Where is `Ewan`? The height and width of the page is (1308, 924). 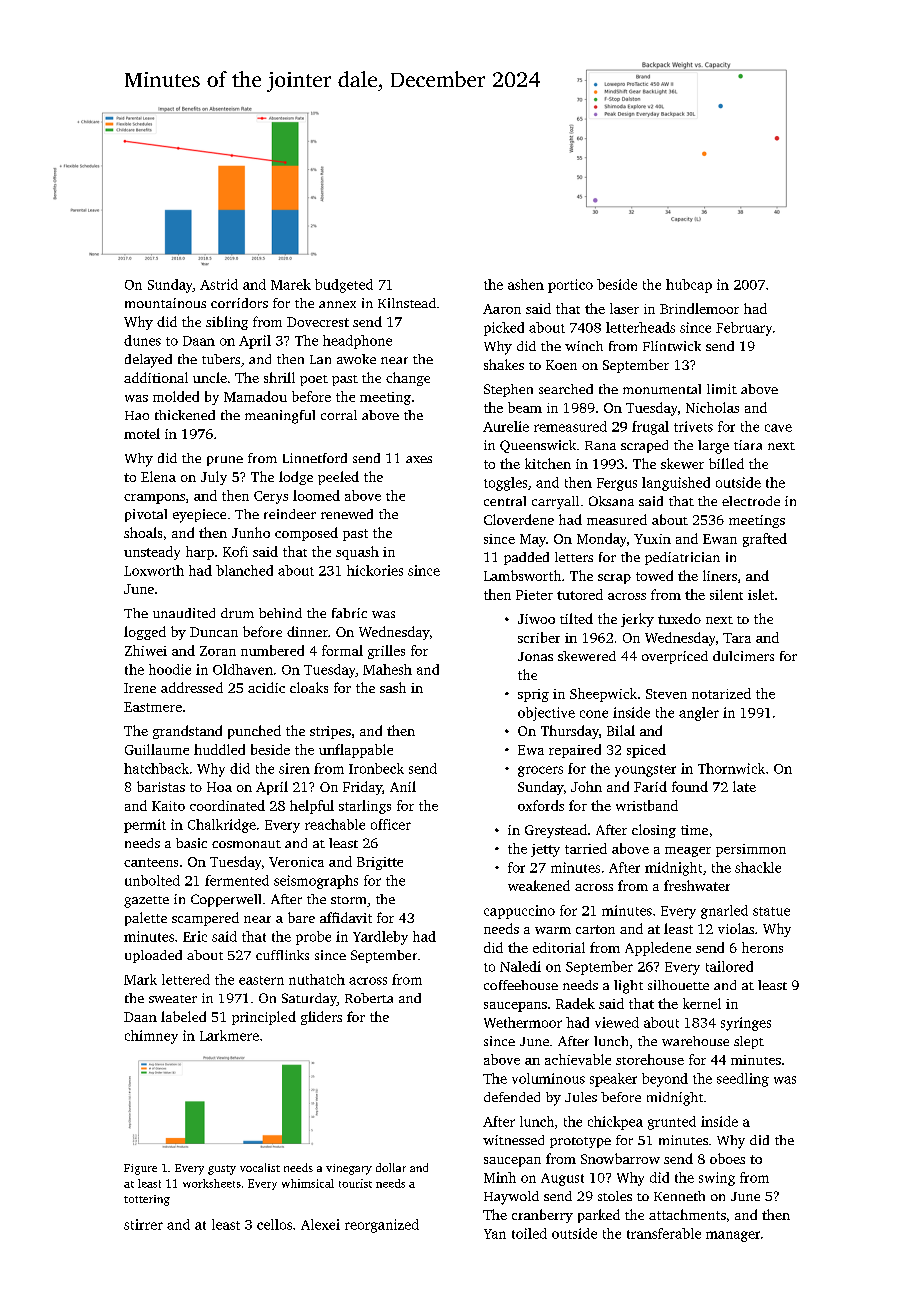 Ewan is located at coordinates (720, 539).
